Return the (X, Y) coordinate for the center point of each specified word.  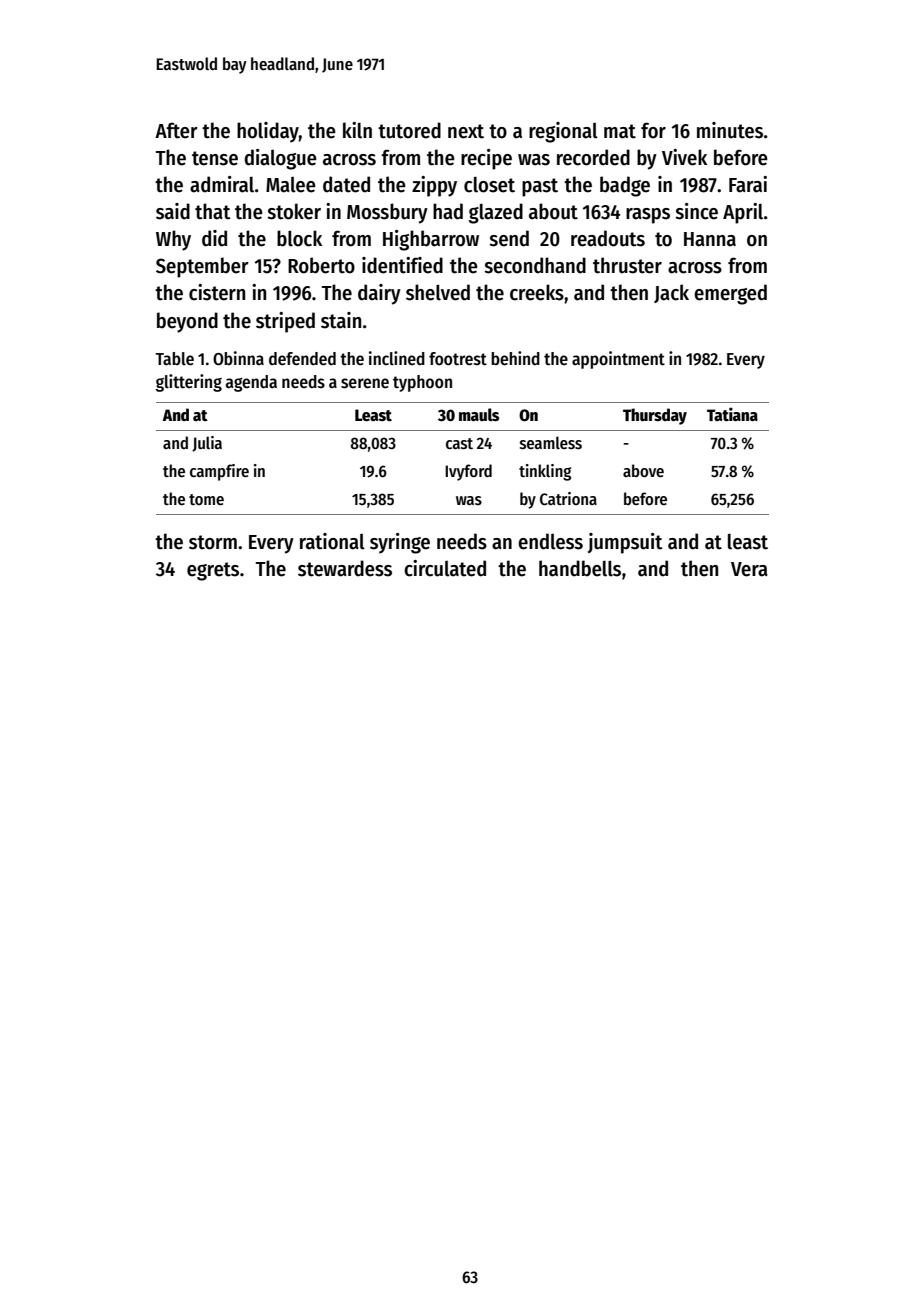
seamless (551, 443)
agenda (251, 383)
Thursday (655, 416)
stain (341, 320)
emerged (730, 294)
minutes (730, 130)
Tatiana (732, 414)
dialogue (280, 159)
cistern (217, 292)
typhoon (422, 383)
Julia (207, 444)
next (466, 131)
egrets (213, 571)
